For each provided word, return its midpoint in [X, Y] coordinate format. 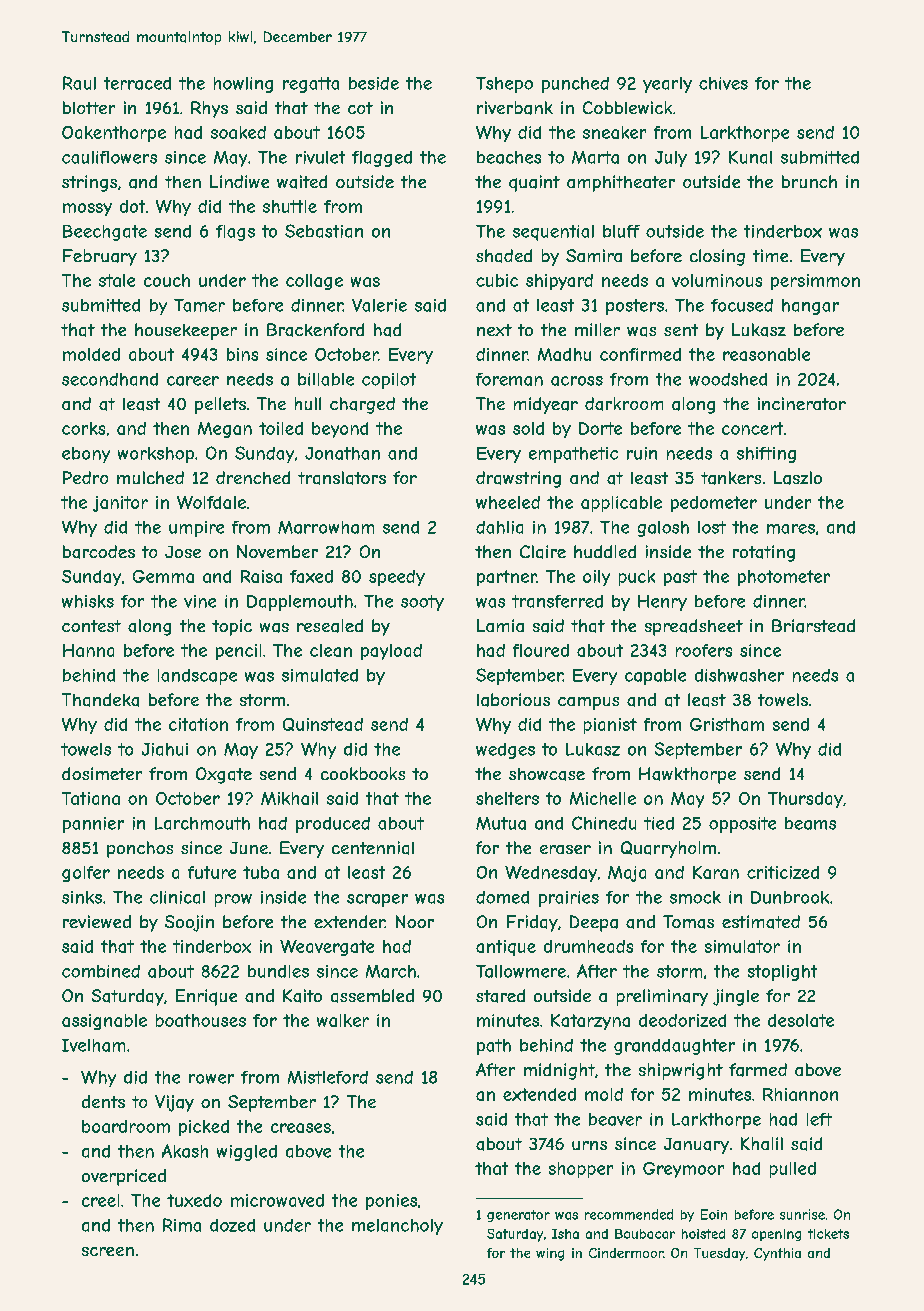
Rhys [209, 109]
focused [742, 305]
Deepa [594, 923]
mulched [150, 477]
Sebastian [324, 231]
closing [717, 257]
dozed [232, 1225]
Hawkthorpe [687, 775]
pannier [93, 825]
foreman [509, 379]
